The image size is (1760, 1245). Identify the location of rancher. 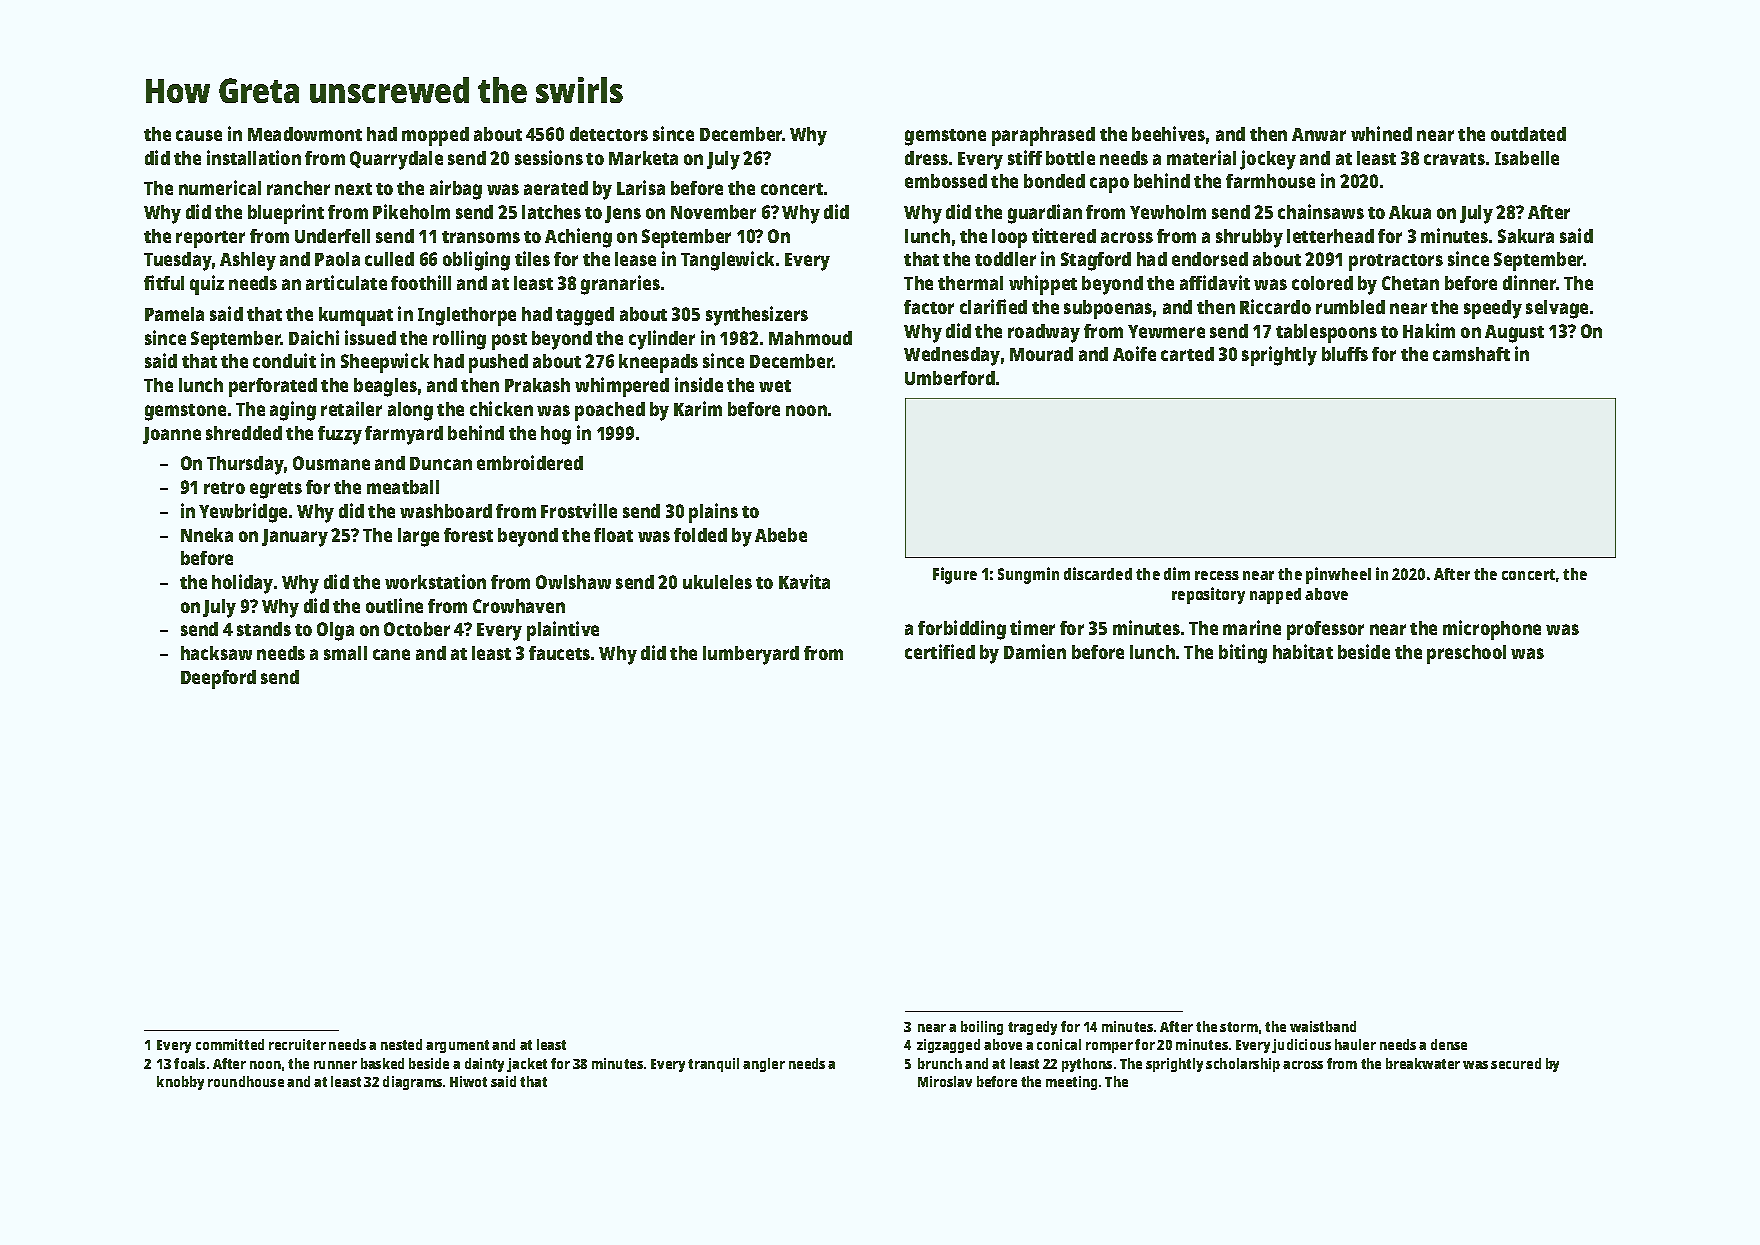
(298, 188).
